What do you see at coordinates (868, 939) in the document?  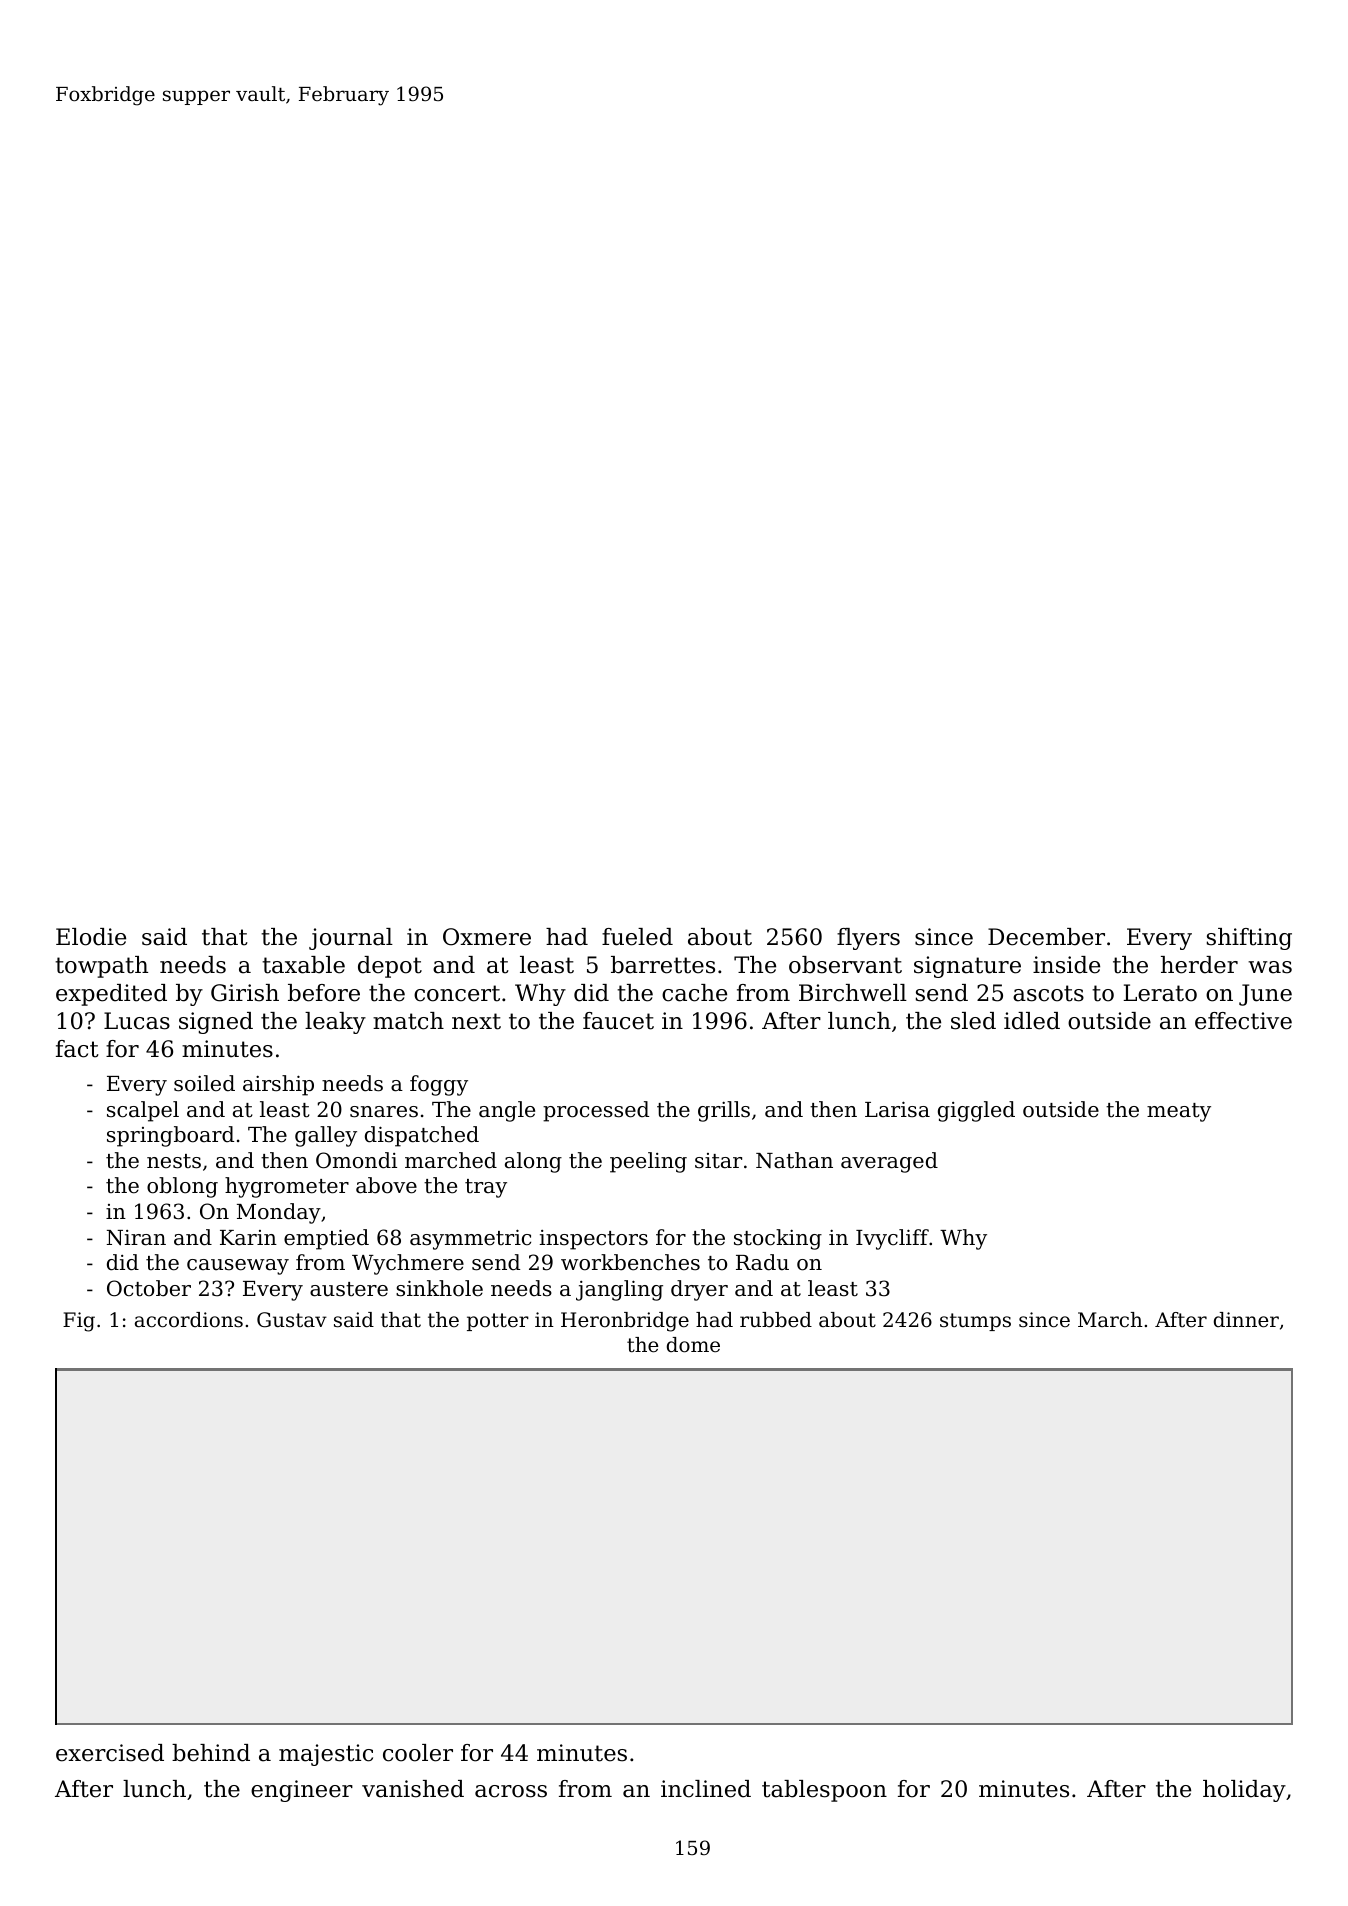 I see `flyers` at bounding box center [868, 939].
